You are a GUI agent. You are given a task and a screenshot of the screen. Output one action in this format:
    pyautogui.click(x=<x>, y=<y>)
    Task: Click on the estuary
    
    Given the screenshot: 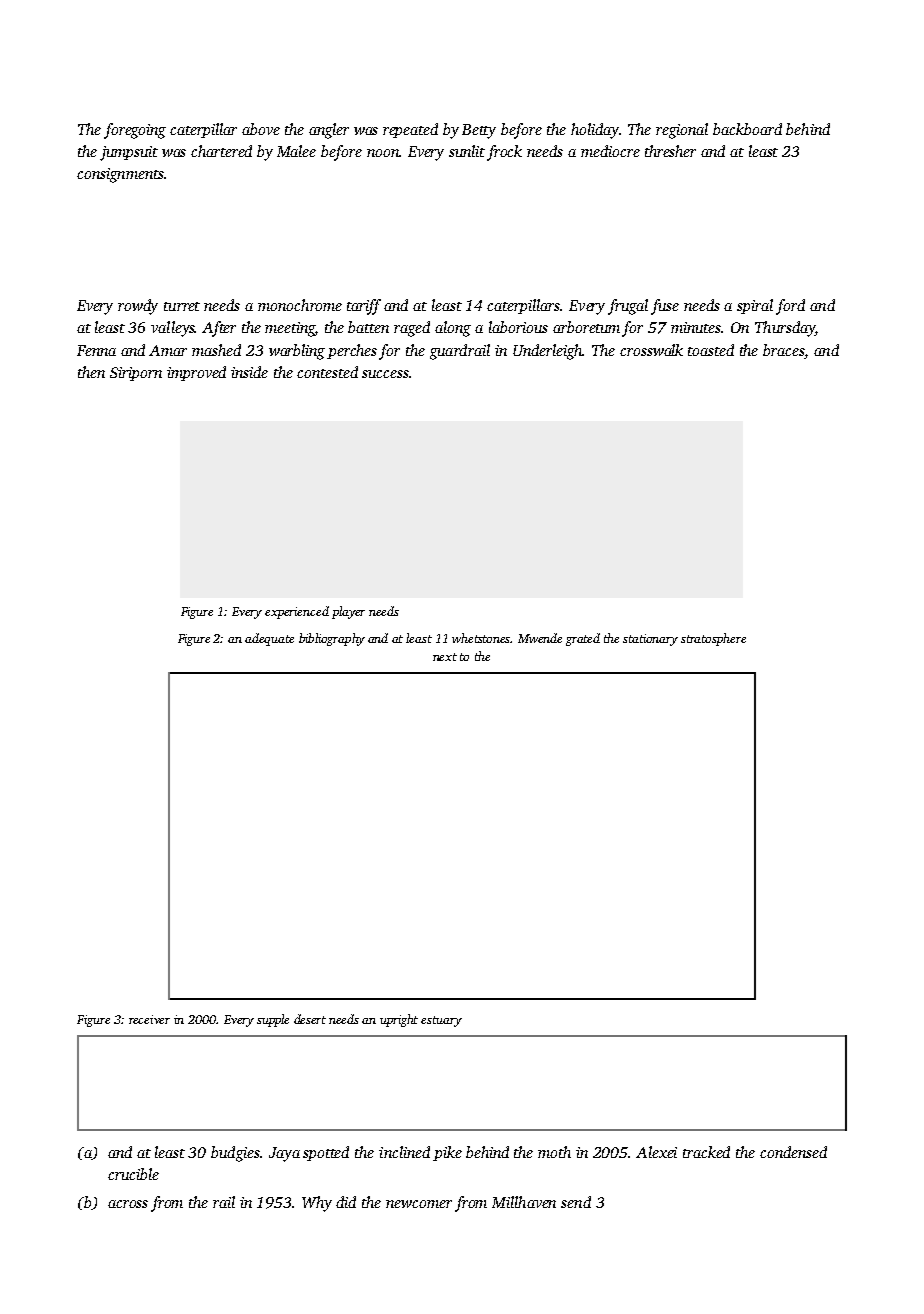 What is the action you would take?
    pyautogui.click(x=441, y=1021)
